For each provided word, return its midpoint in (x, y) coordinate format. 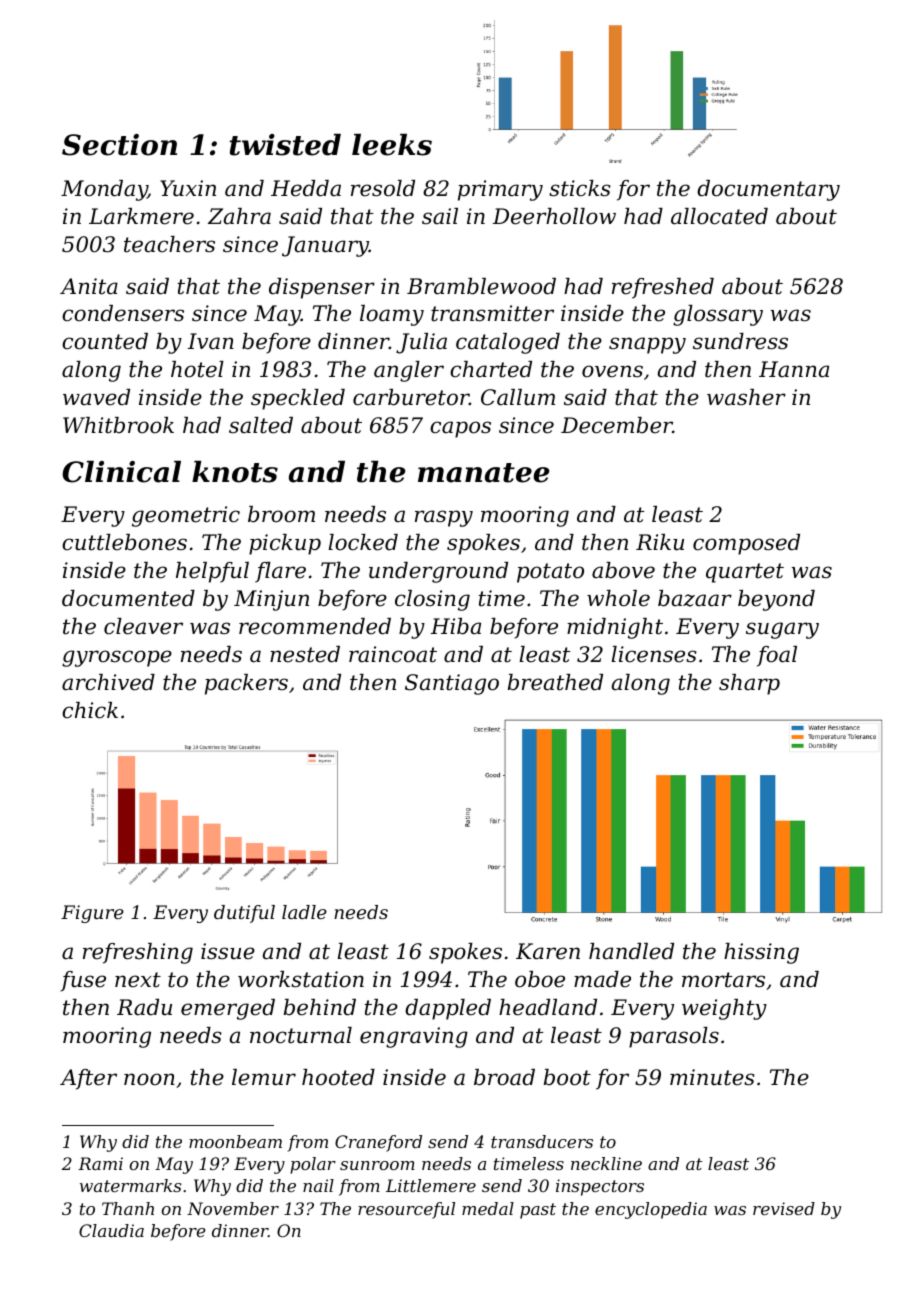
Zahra (239, 216)
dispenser (322, 288)
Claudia (111, 1230)
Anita (89, 286)
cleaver (143, 626)
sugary (782, 630)
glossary (718, 315)
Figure (92, 914)
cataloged (508, 343)
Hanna (794, 369)
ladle (304, 912)
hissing (761, 953)
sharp (749, 684)
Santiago (452, 684)
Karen (548, 951)
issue (228, 951)
